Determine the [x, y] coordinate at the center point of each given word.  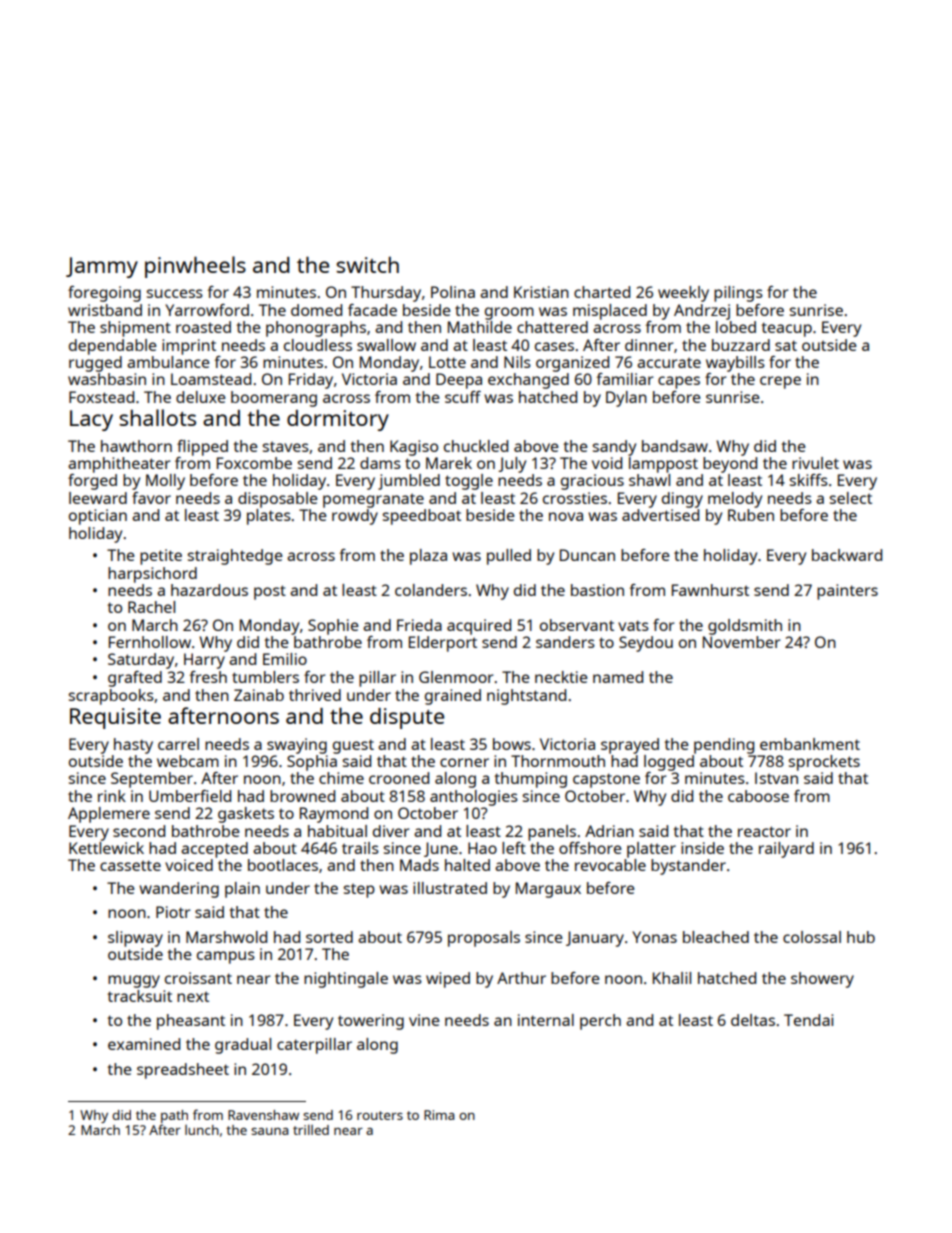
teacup [787, 329]
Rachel [151, 607]
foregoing [104, 294]
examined [144, 1044]
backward [847, 555]
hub [861, 937]
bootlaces [283, 865]
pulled [509, 557]
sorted [329, 937]
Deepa [459, 381]
